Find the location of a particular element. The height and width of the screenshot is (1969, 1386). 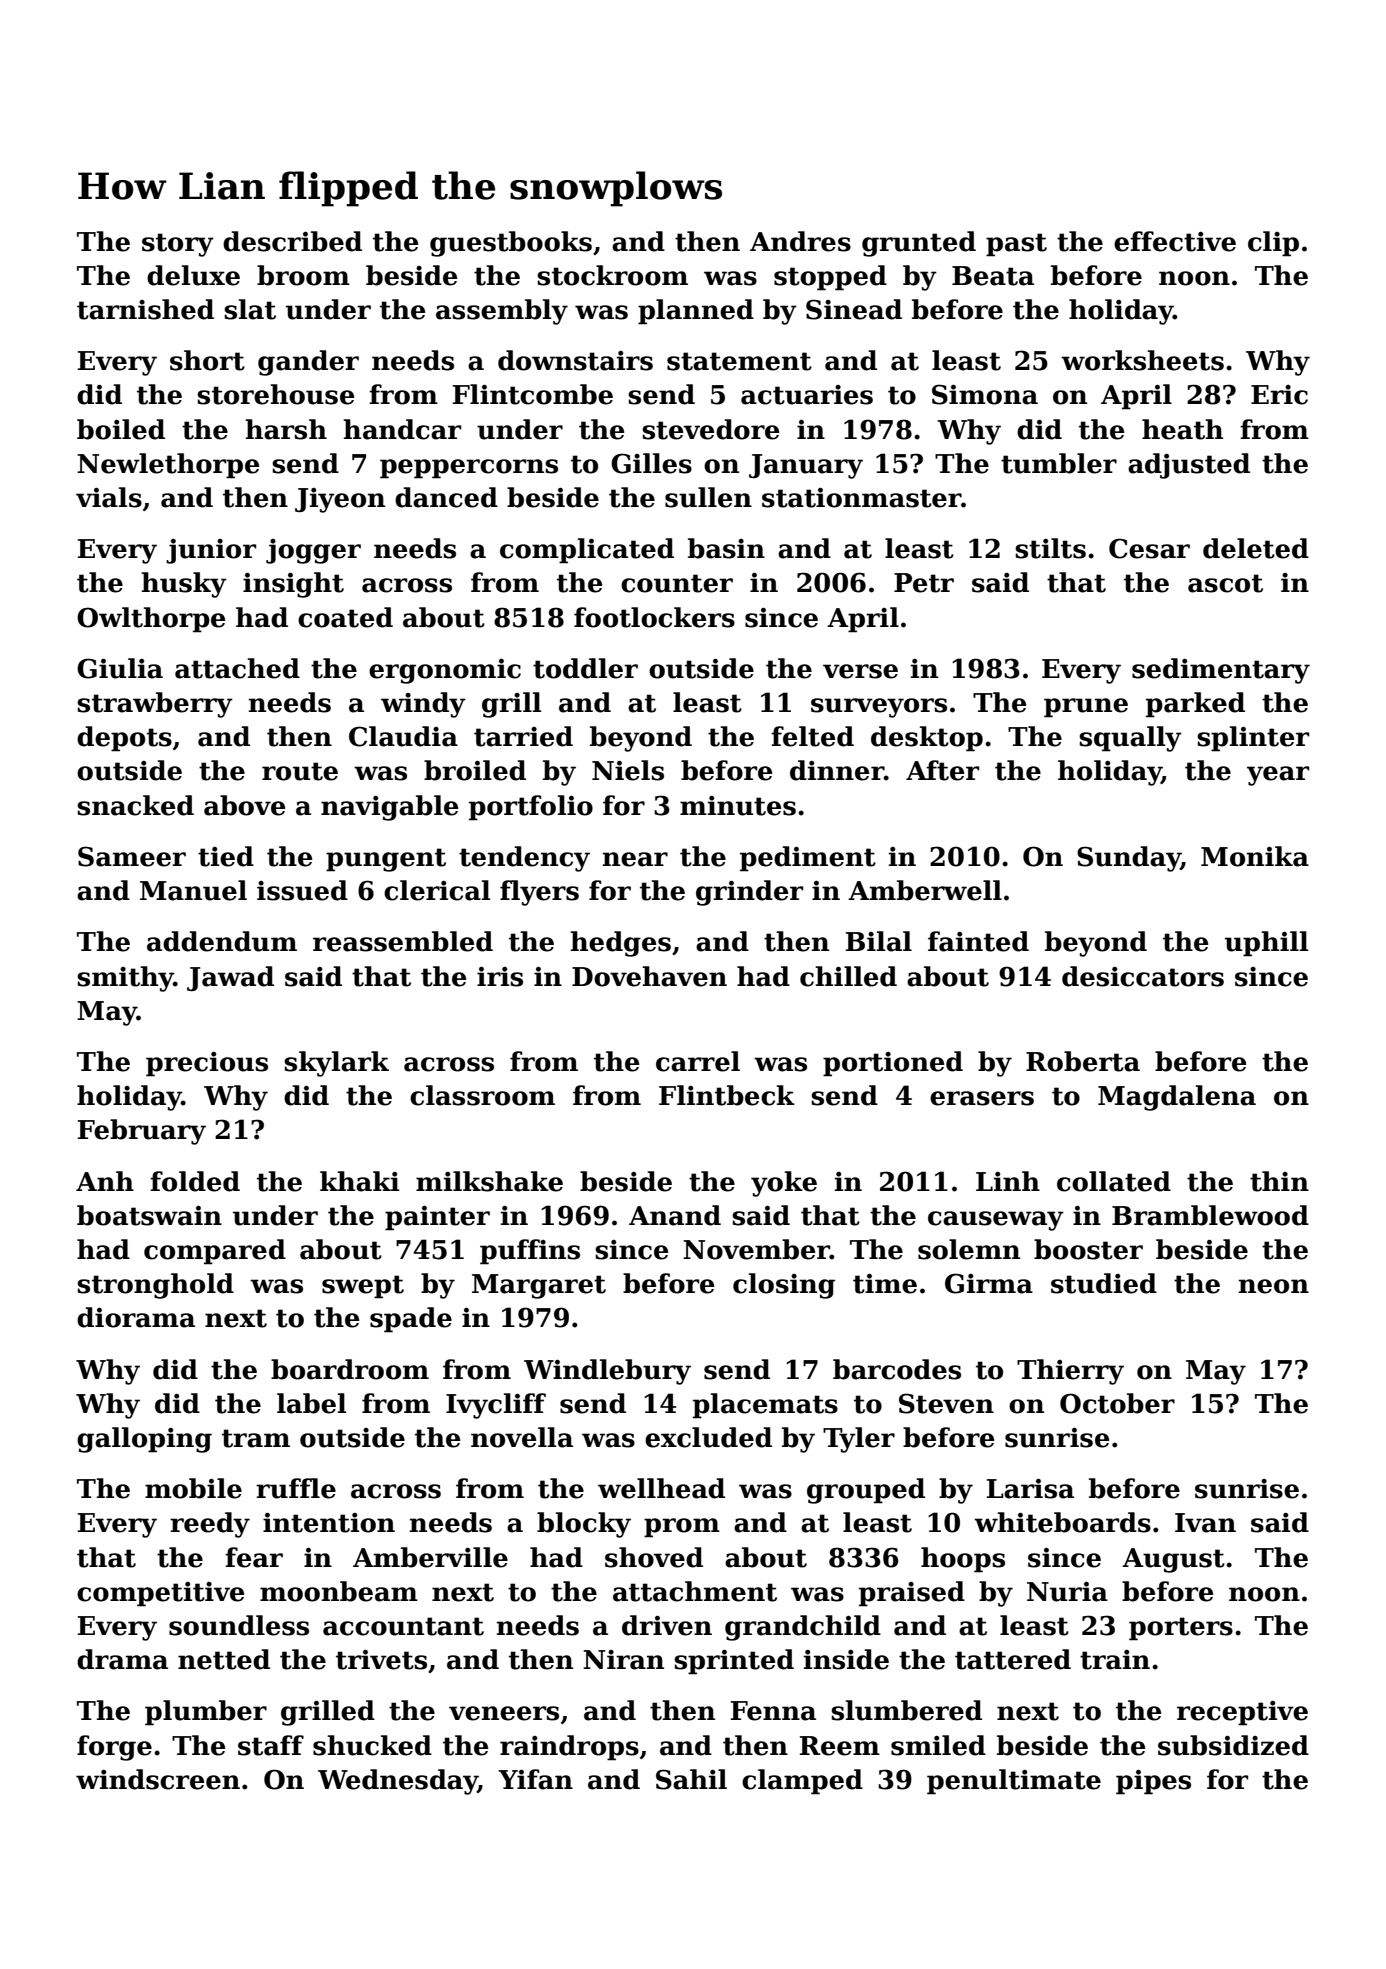

pipes is located at coordinates (1153, 1782).
